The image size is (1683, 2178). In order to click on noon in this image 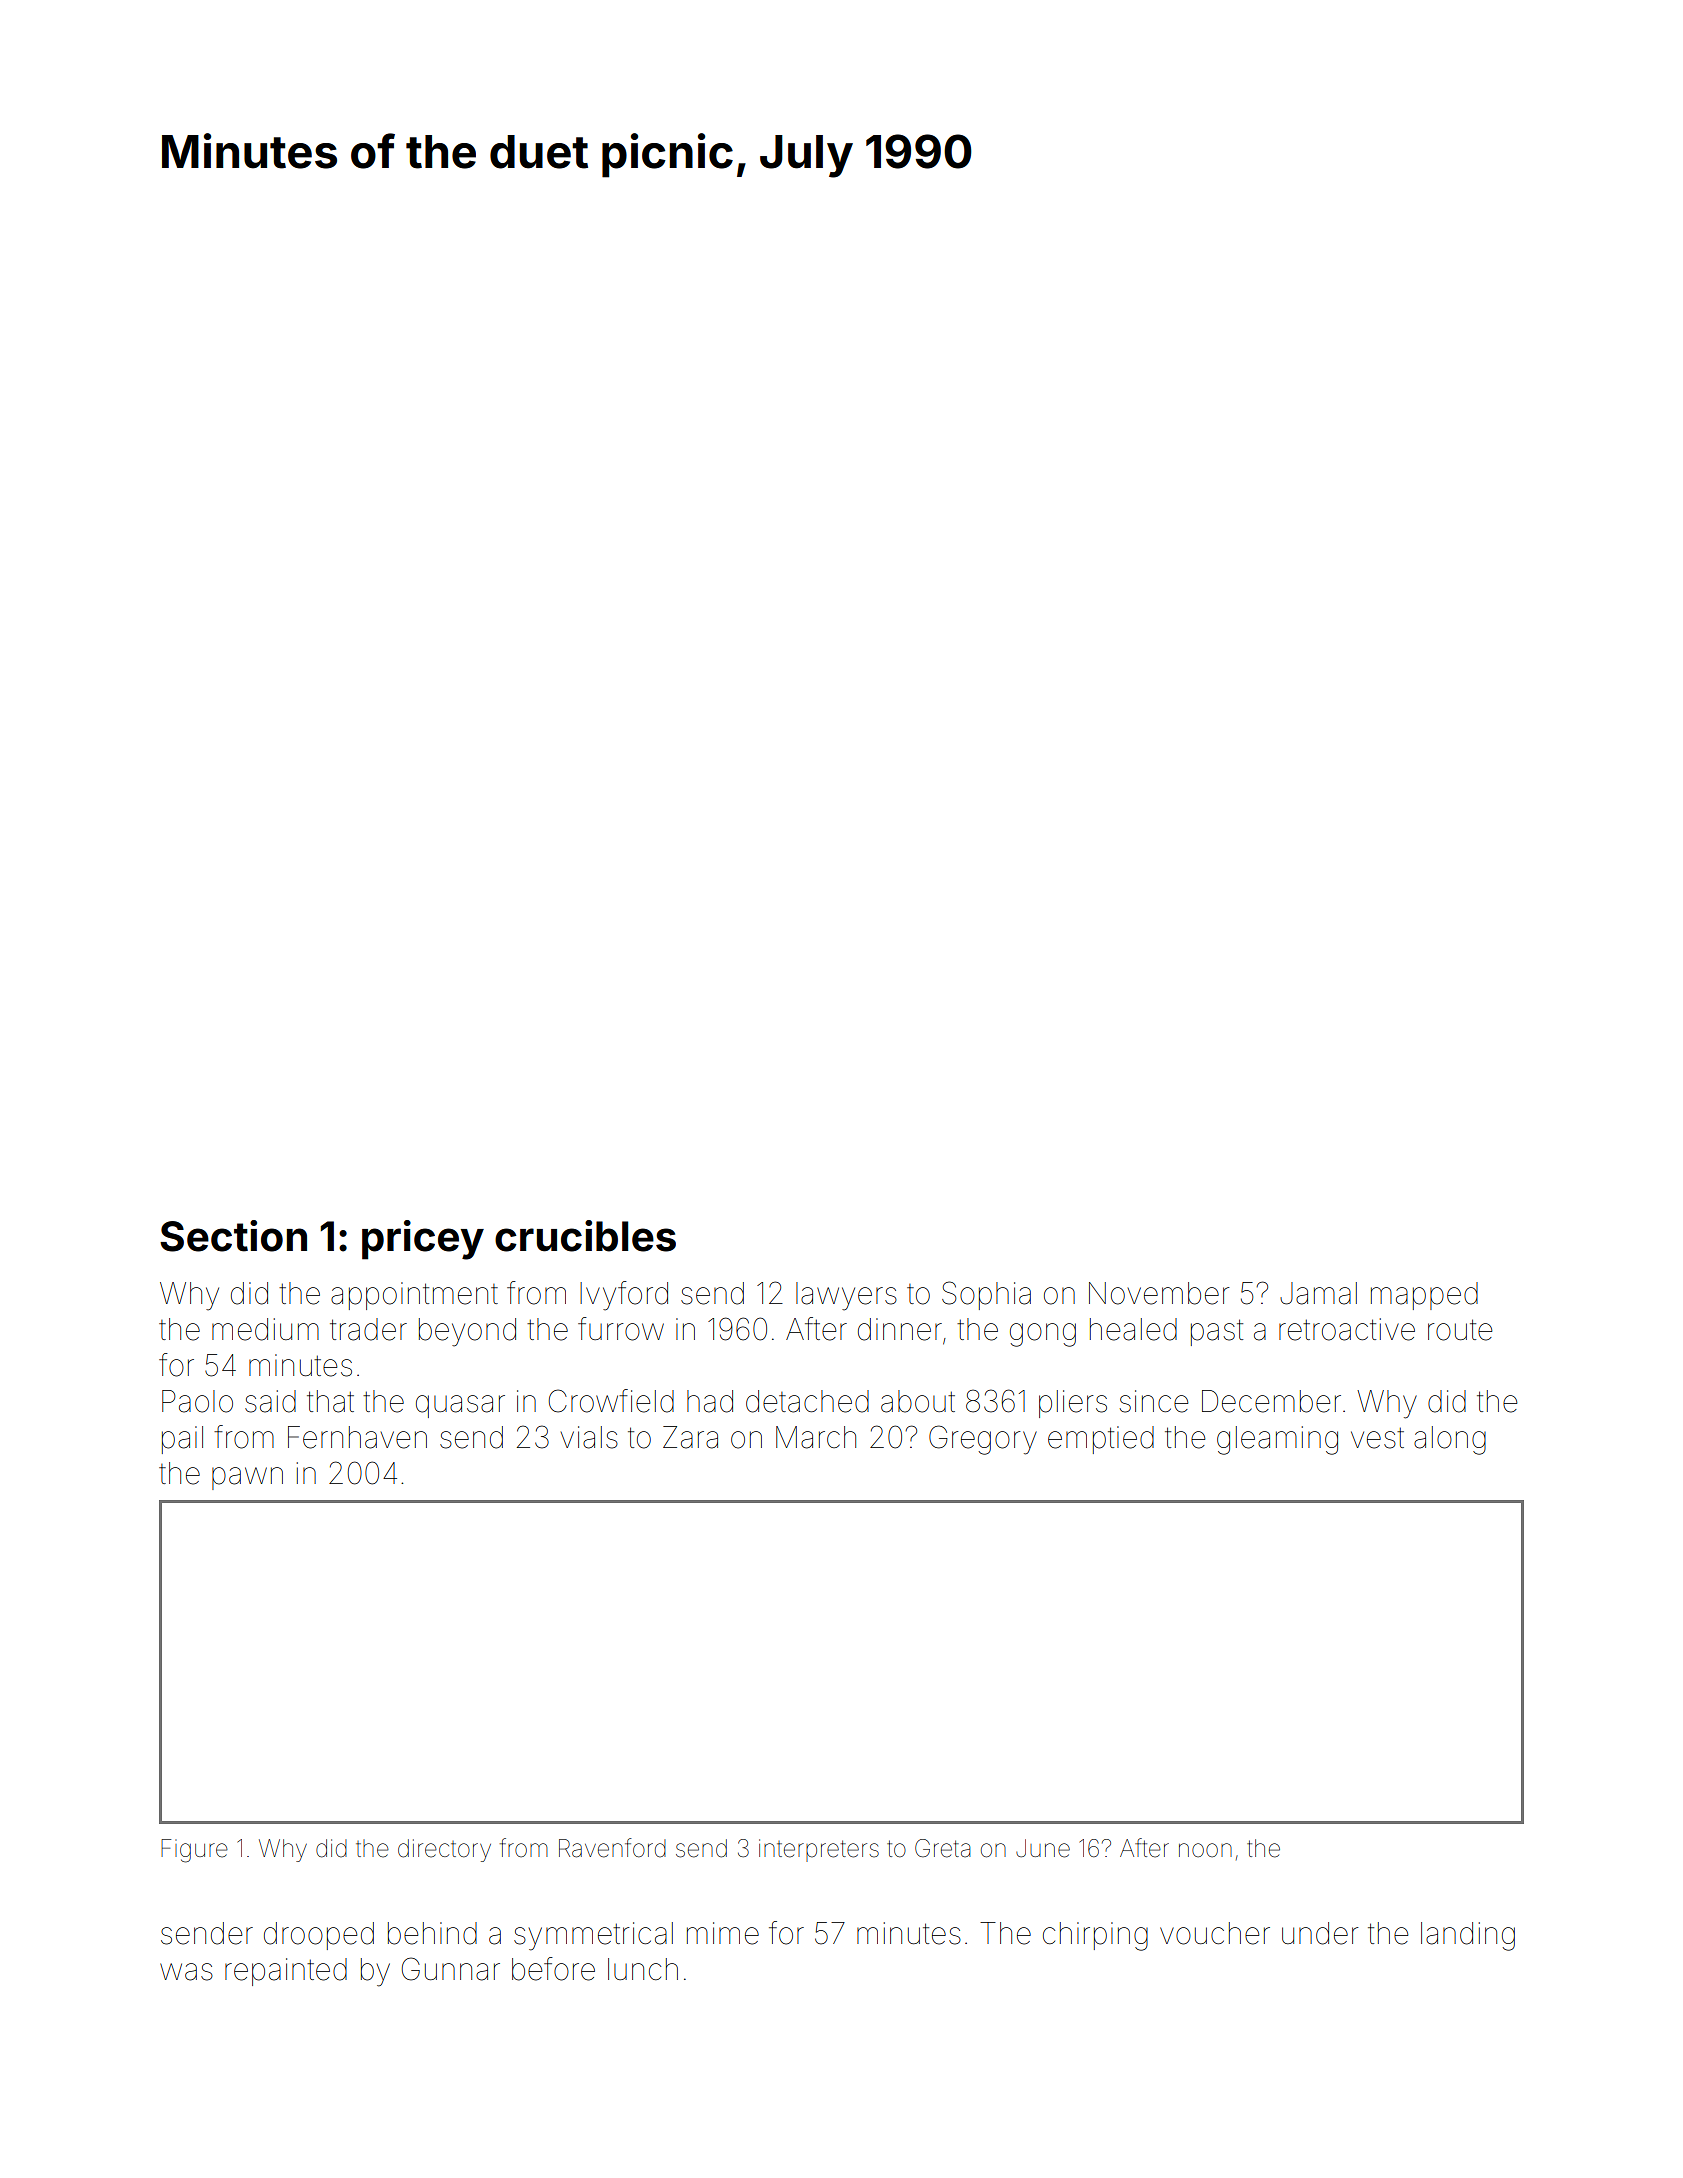, I will do `click(1205, 1850)`.
